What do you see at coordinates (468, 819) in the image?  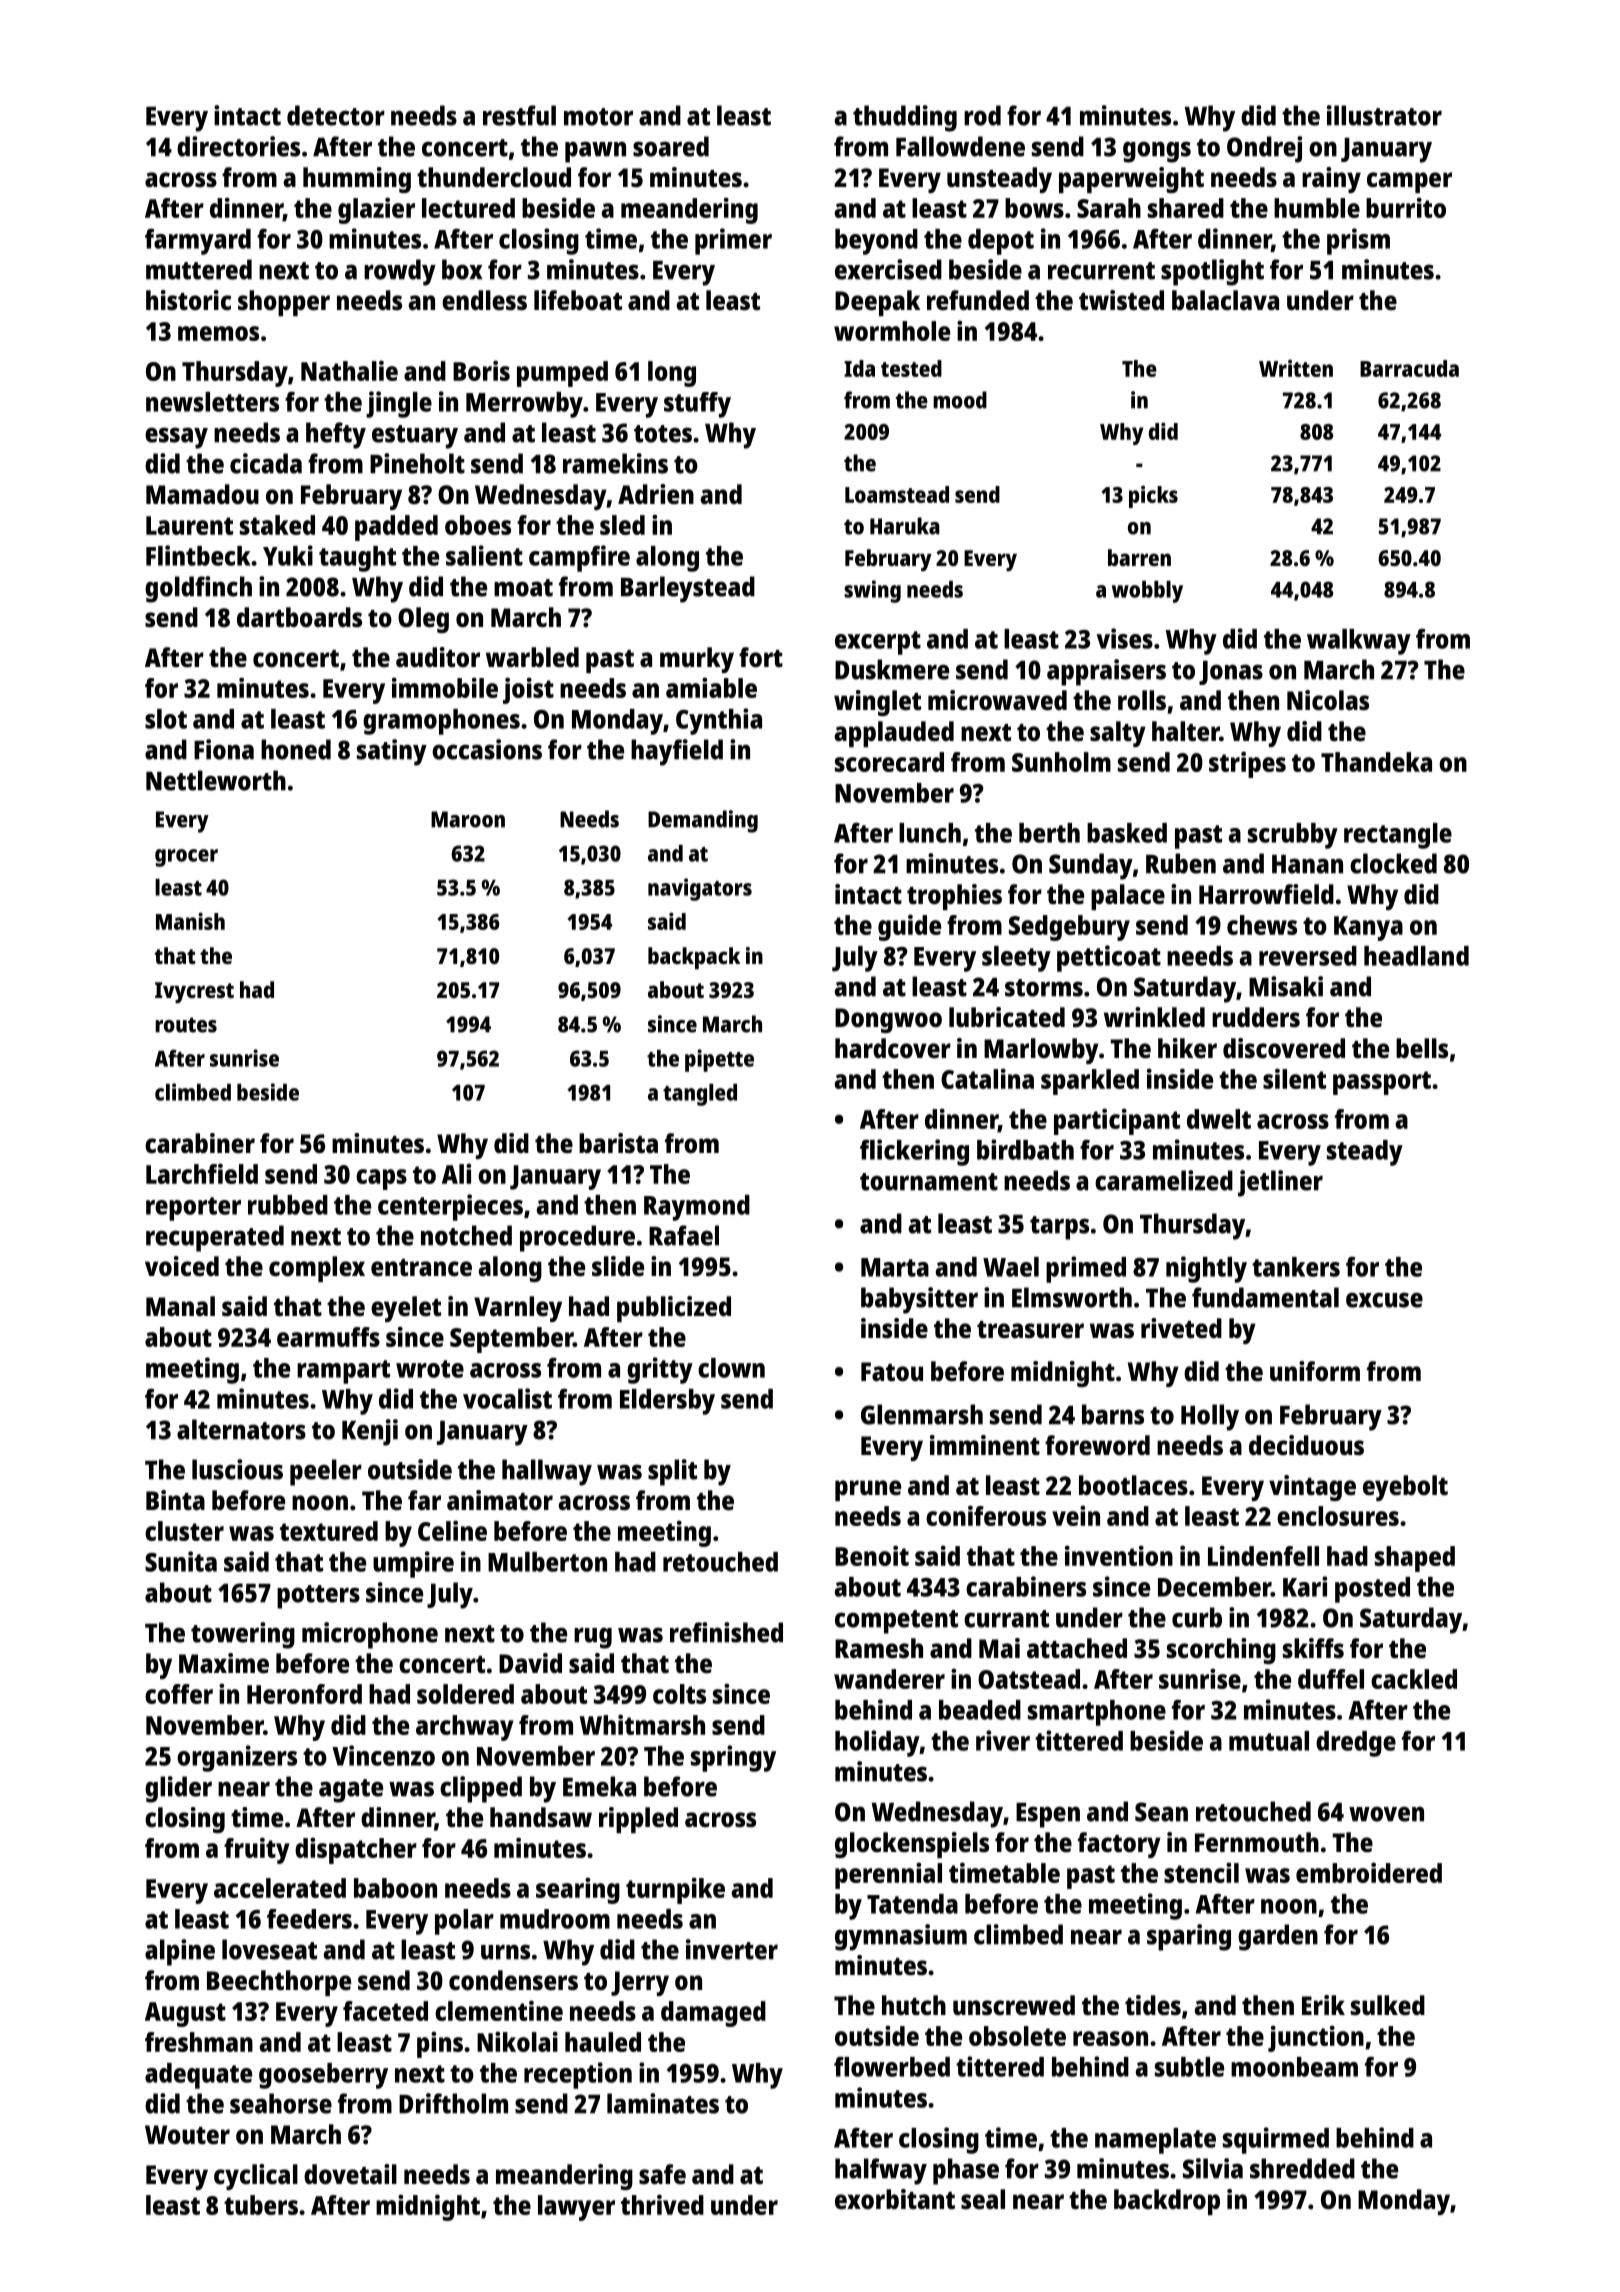 I see `Maroon` at bounding box center [468, 819].
